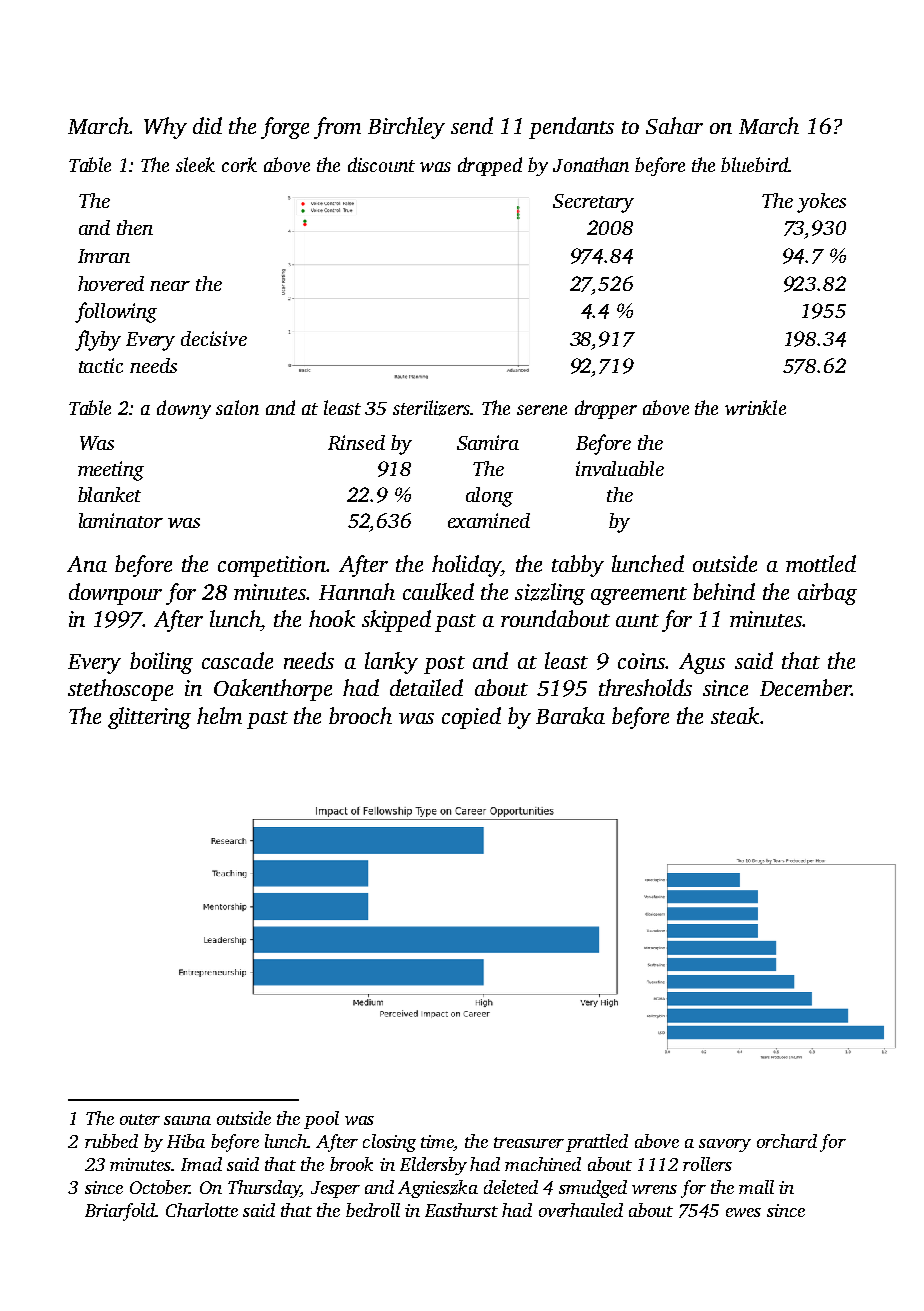 This screenshot has width=924, height=1311. I want to click on Briarfold, so click(120, 1212).
